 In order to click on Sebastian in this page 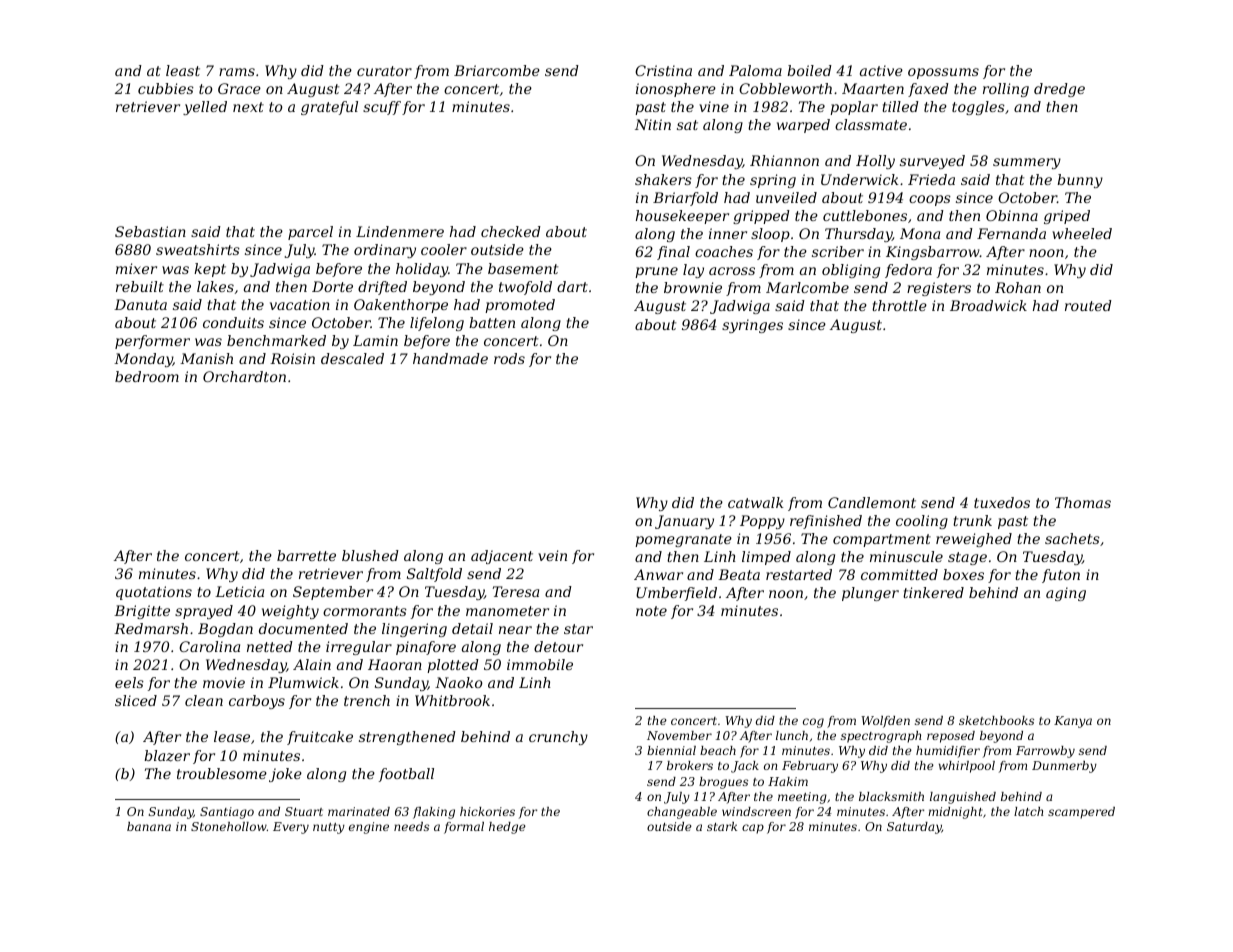, I will do `click(150, 231)`.
